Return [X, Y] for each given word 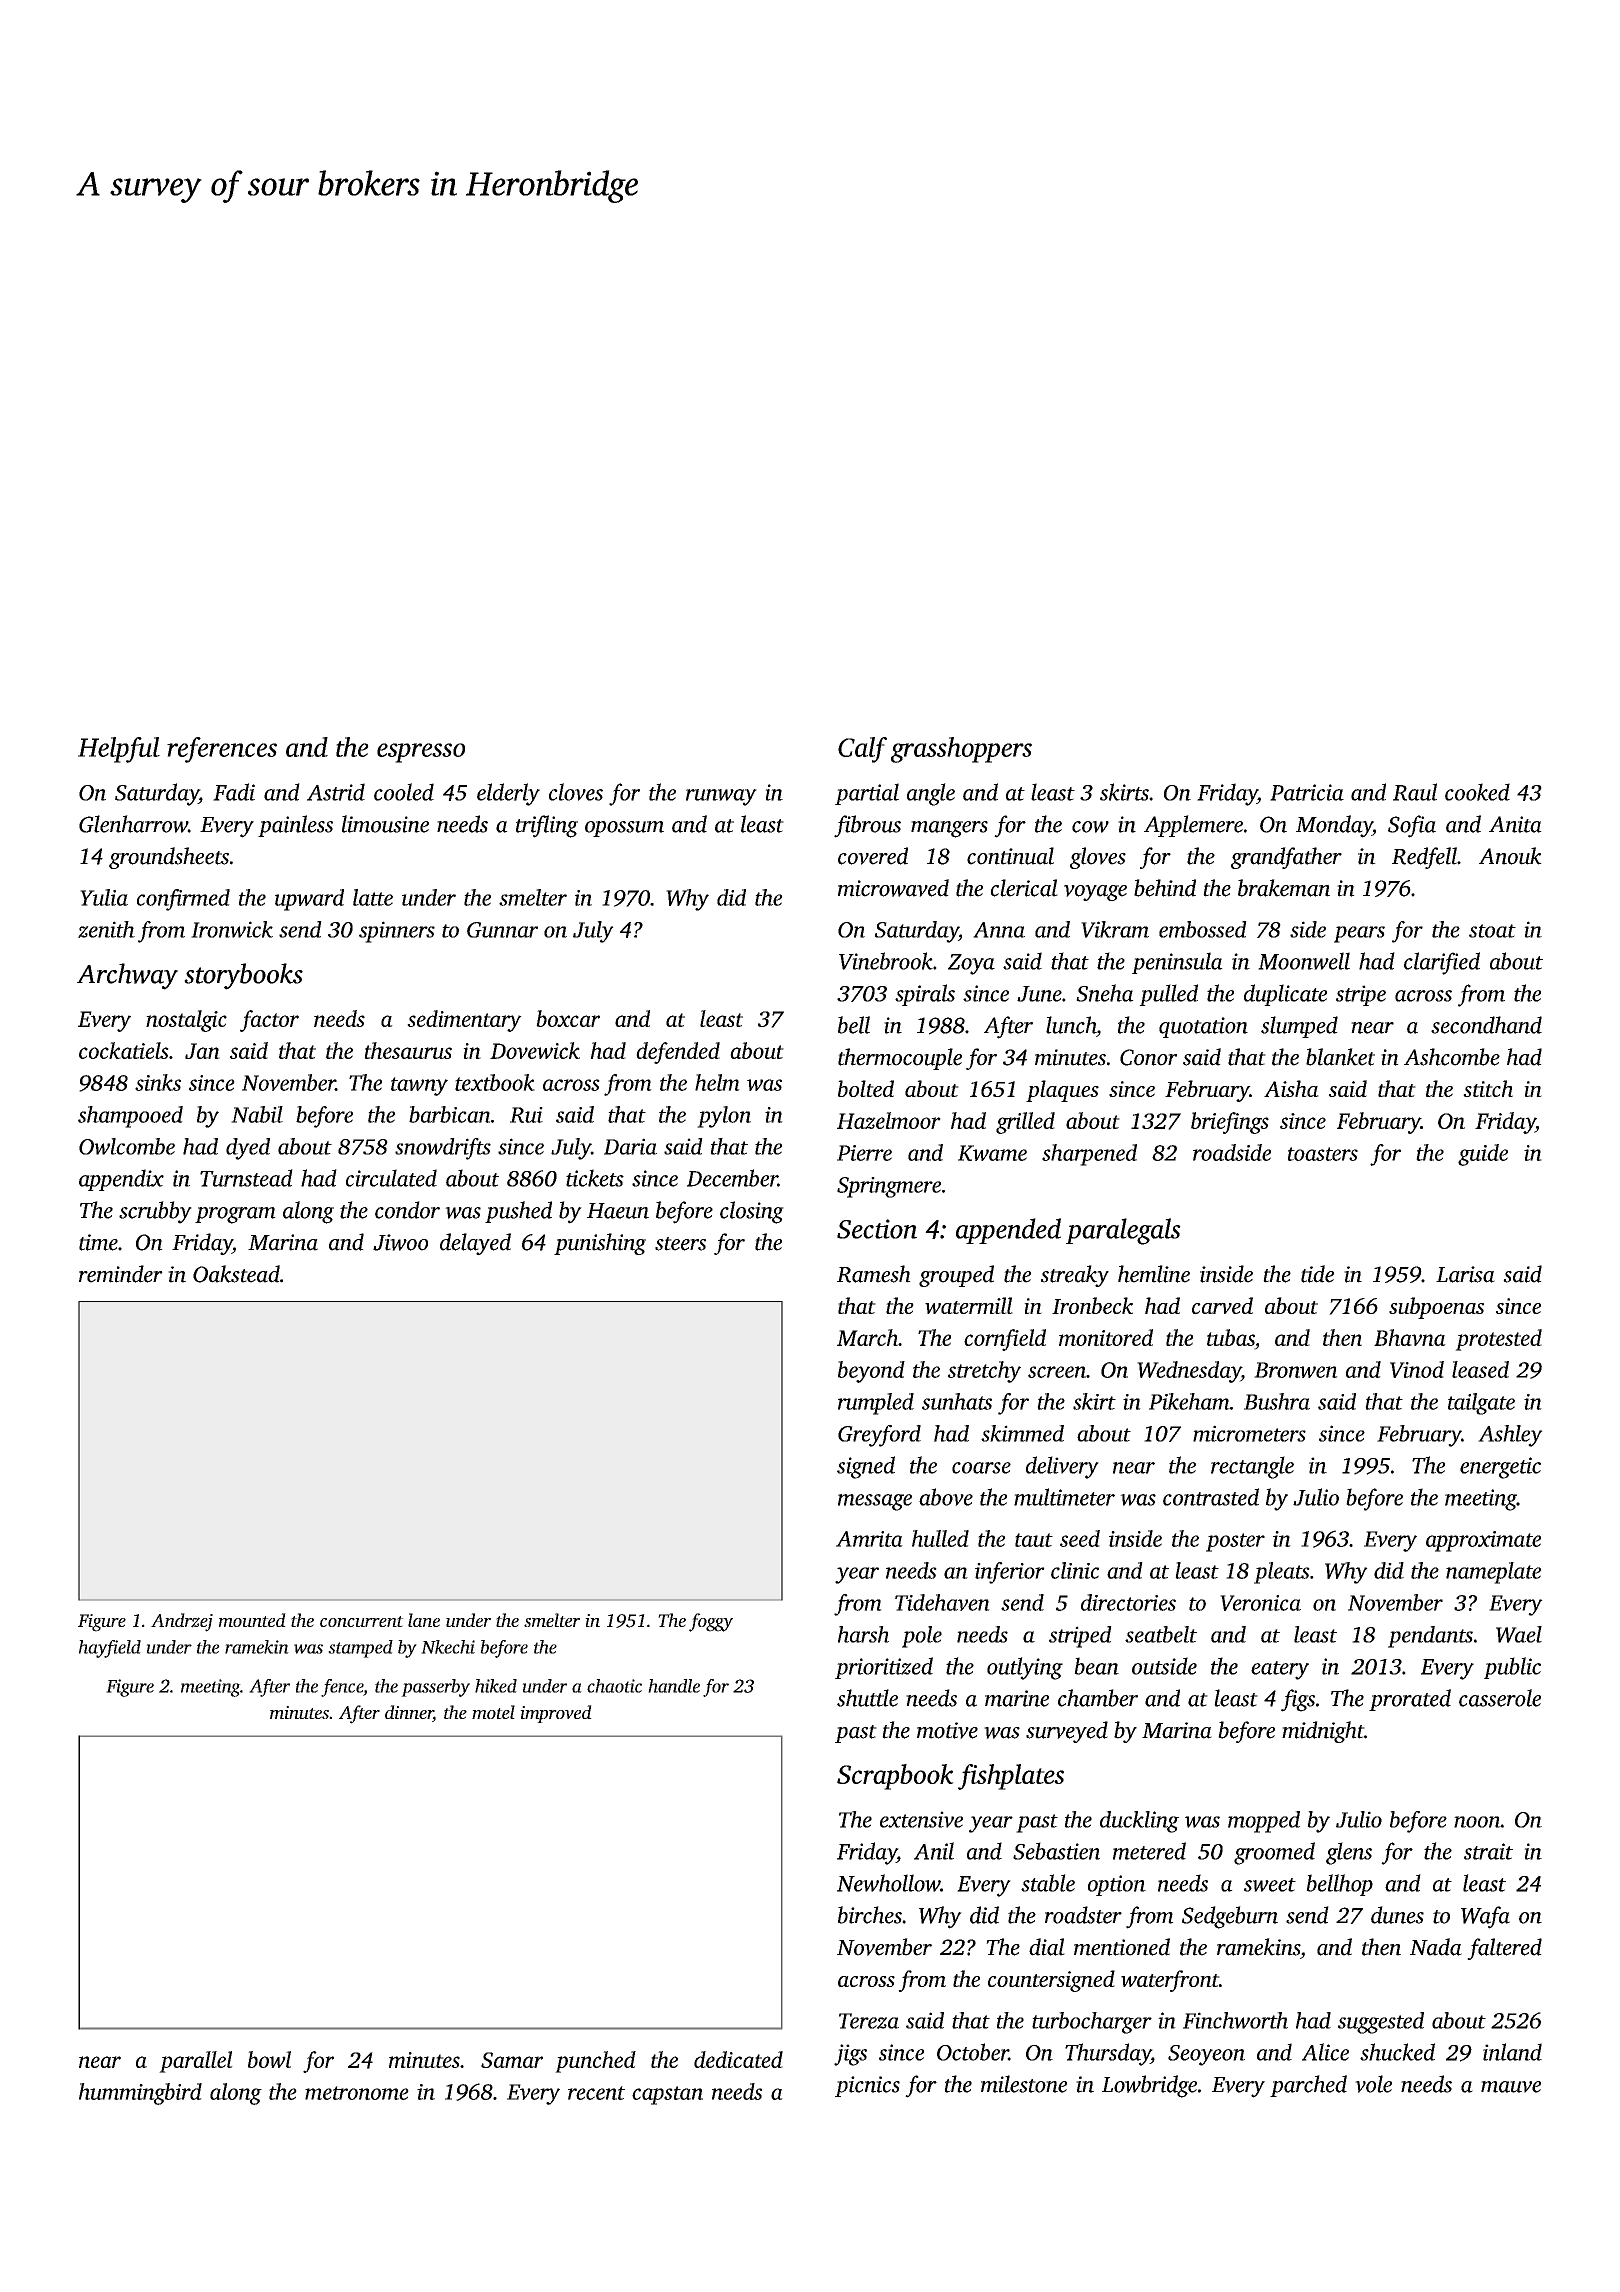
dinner [409, 1713]
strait [1488, 1851]
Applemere [1193, 826]
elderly [508, 794]
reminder [121, 1274]
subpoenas [1436, 1308]
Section [877, 1229]
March [867, 1337]
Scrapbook [895, 1777]
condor [407, 1210]
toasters [1323, 1154]
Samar [512, 2060]
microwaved [893, 888]
